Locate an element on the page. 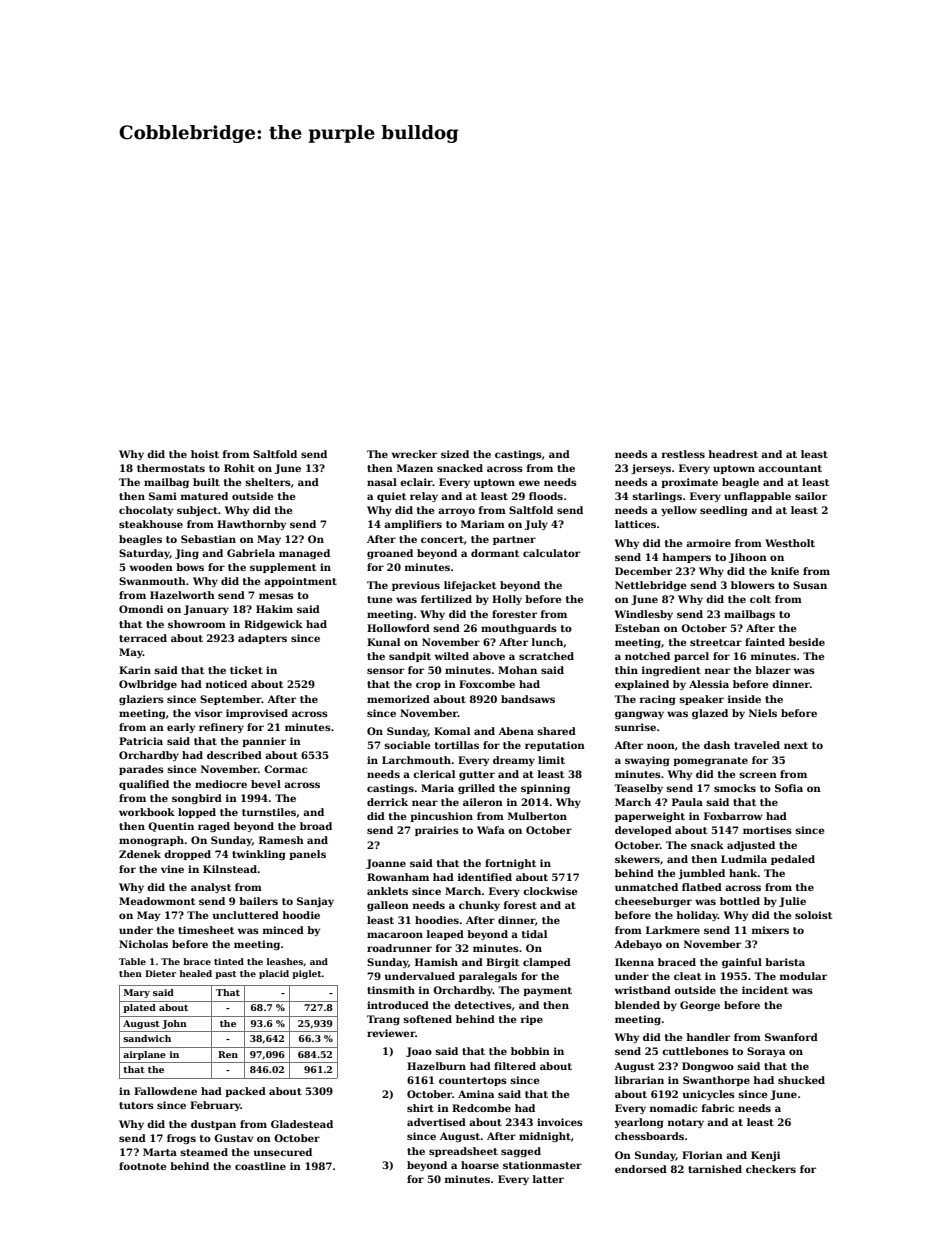  beside is located at coordinates (807, 642).
